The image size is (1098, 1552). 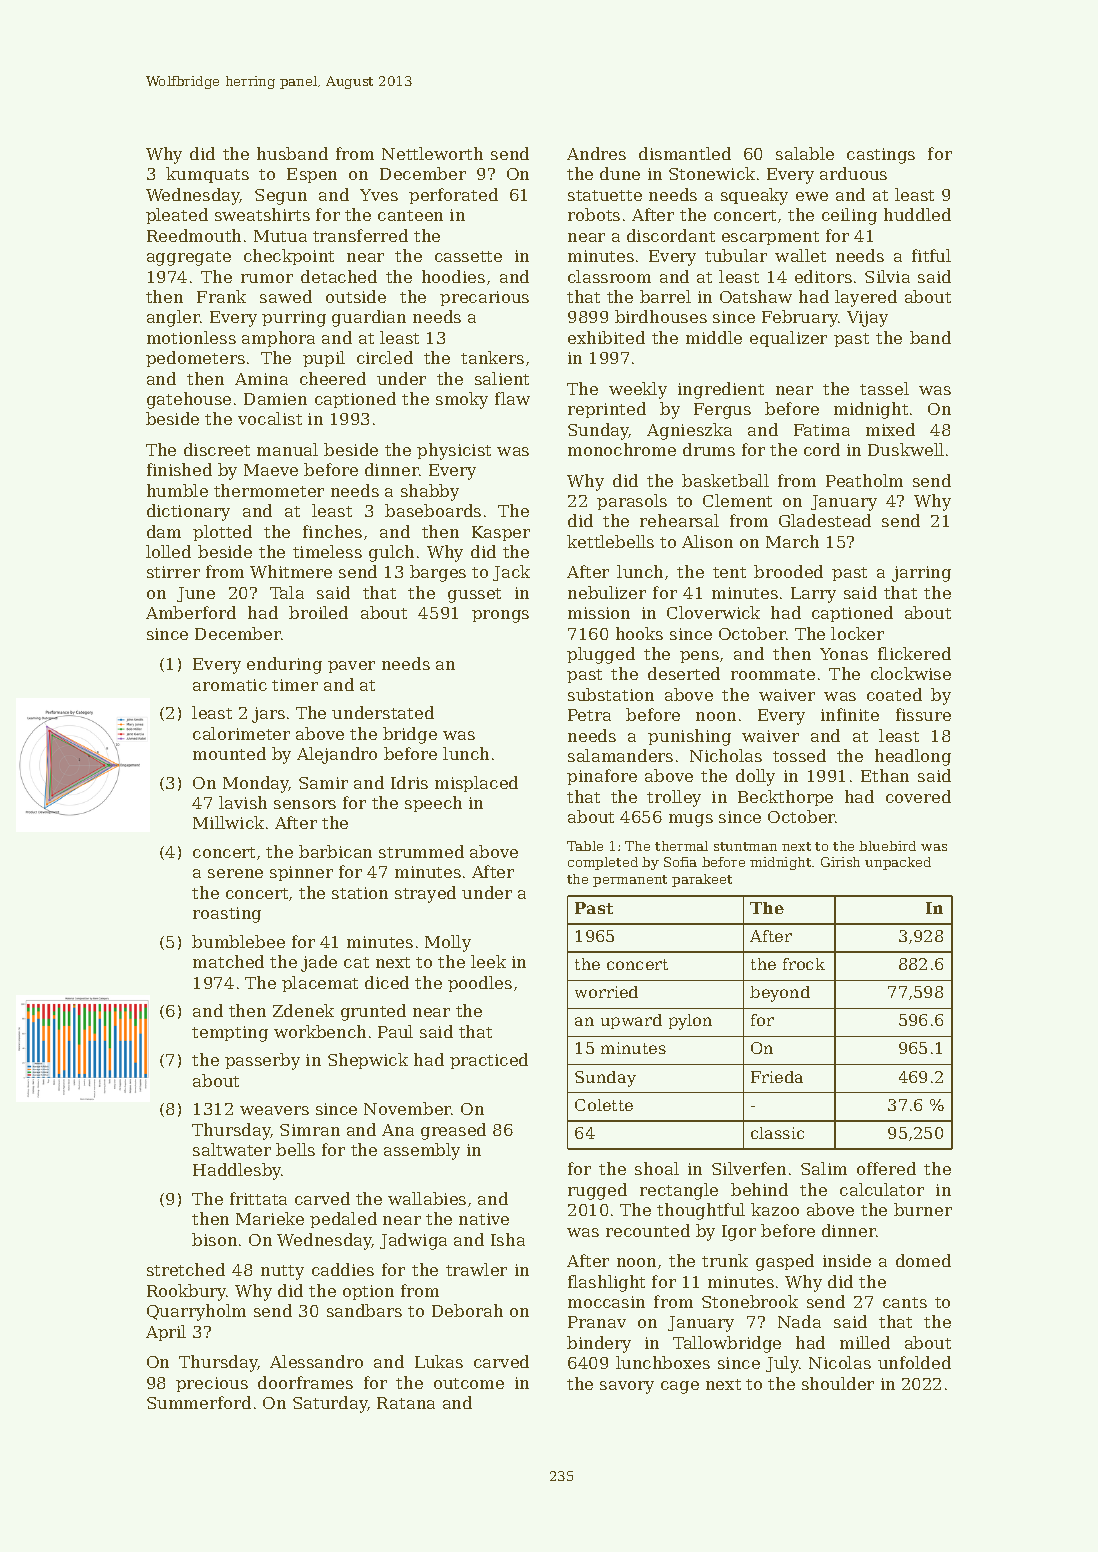 I want to click on shoal, so click(x=657, y=1168).
